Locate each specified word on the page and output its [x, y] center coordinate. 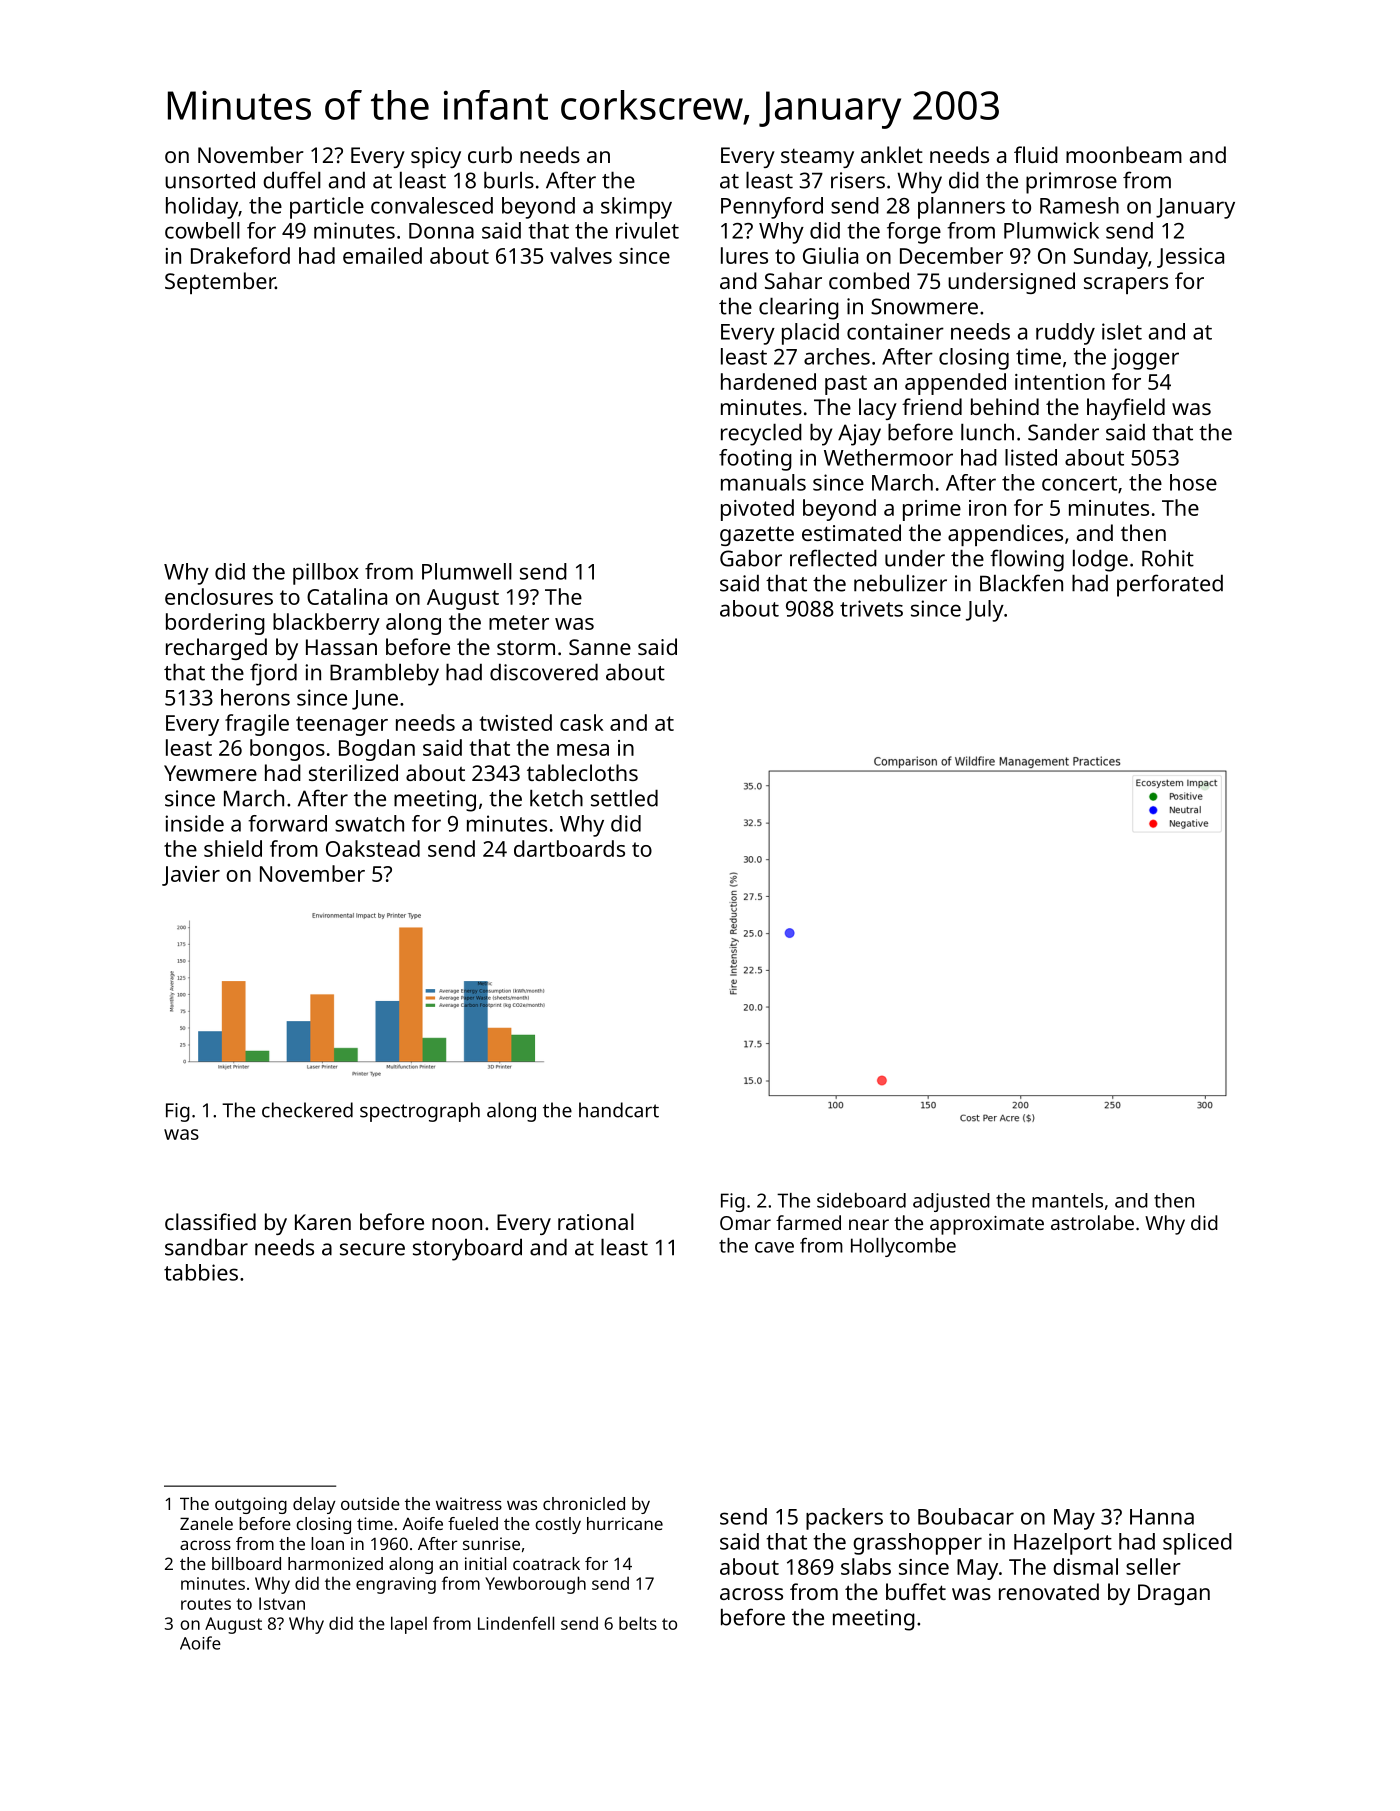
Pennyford [772, 208]
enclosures [219, 596]
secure [372, 1249]
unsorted [210, 180]
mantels [1067, 1200]
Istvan [282, 1603]
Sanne [600, 647]
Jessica [1190, 258]
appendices [1005, 535]
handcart [619, 1110]
